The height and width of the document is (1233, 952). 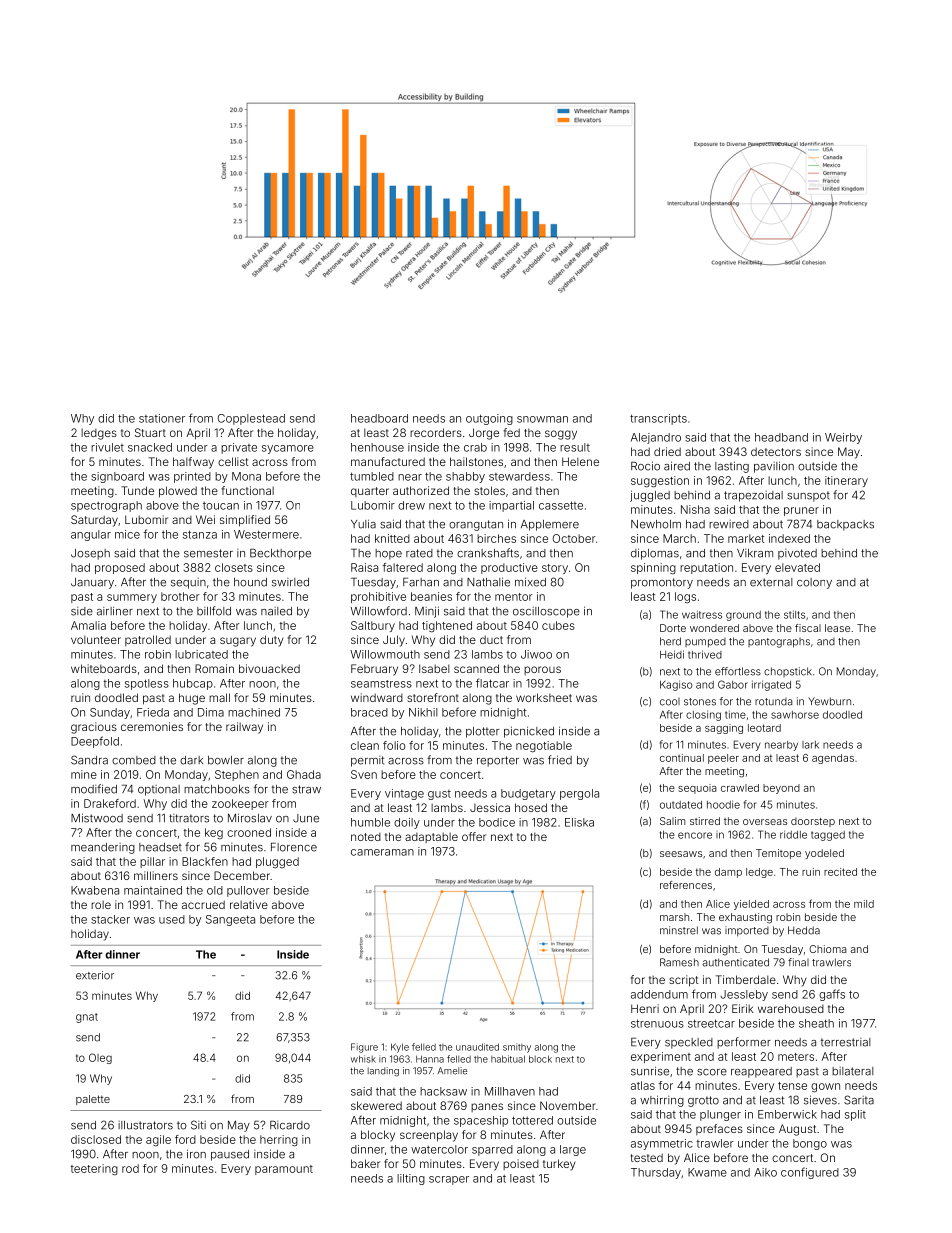 What do you see at coordinates (781, 437) in the document?
I see `headband` at bounding box center [781, 437].
